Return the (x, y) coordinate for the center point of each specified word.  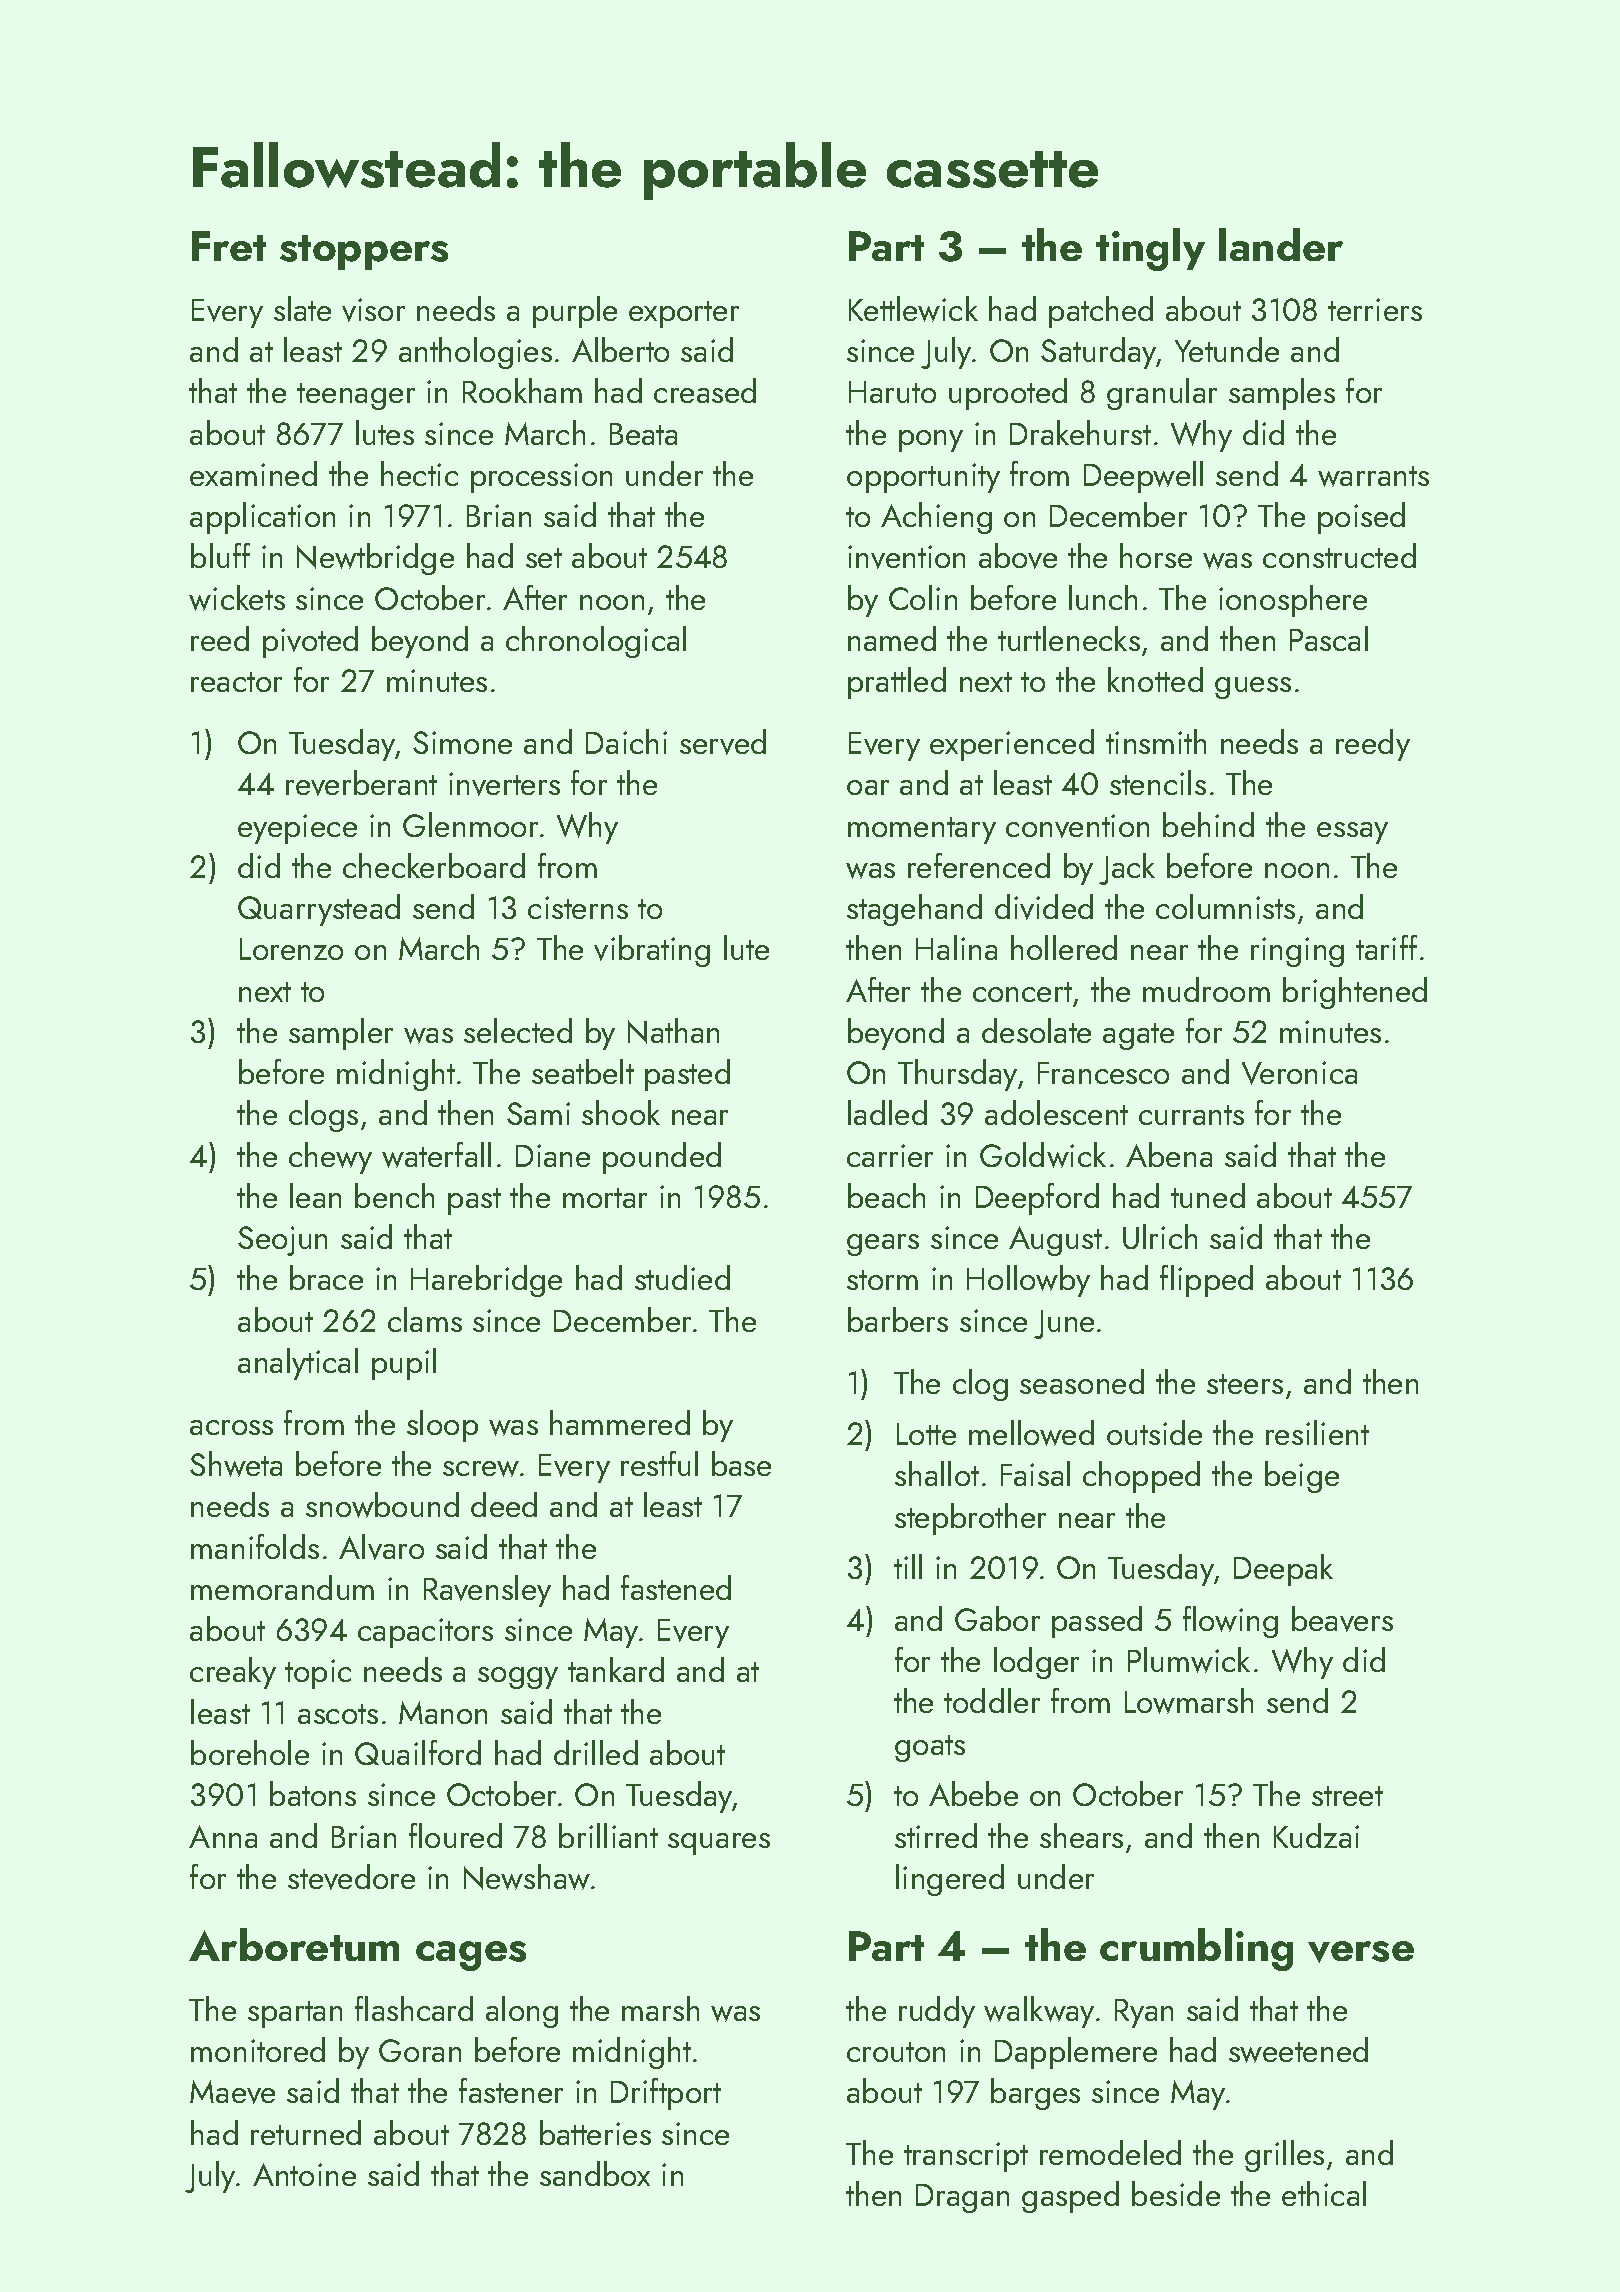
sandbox (595, 2173)
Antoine (304, 2174)
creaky (233, 1673)
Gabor (997, 1618)
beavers (1342, 1619)
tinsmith (1156, 741)
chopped (1141, 1477)
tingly (1150, 249)
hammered (620, 1422)
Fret (229, 246)
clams (425, 1319)
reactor (236, 682)
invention (906, 557)
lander (1281, 244)
